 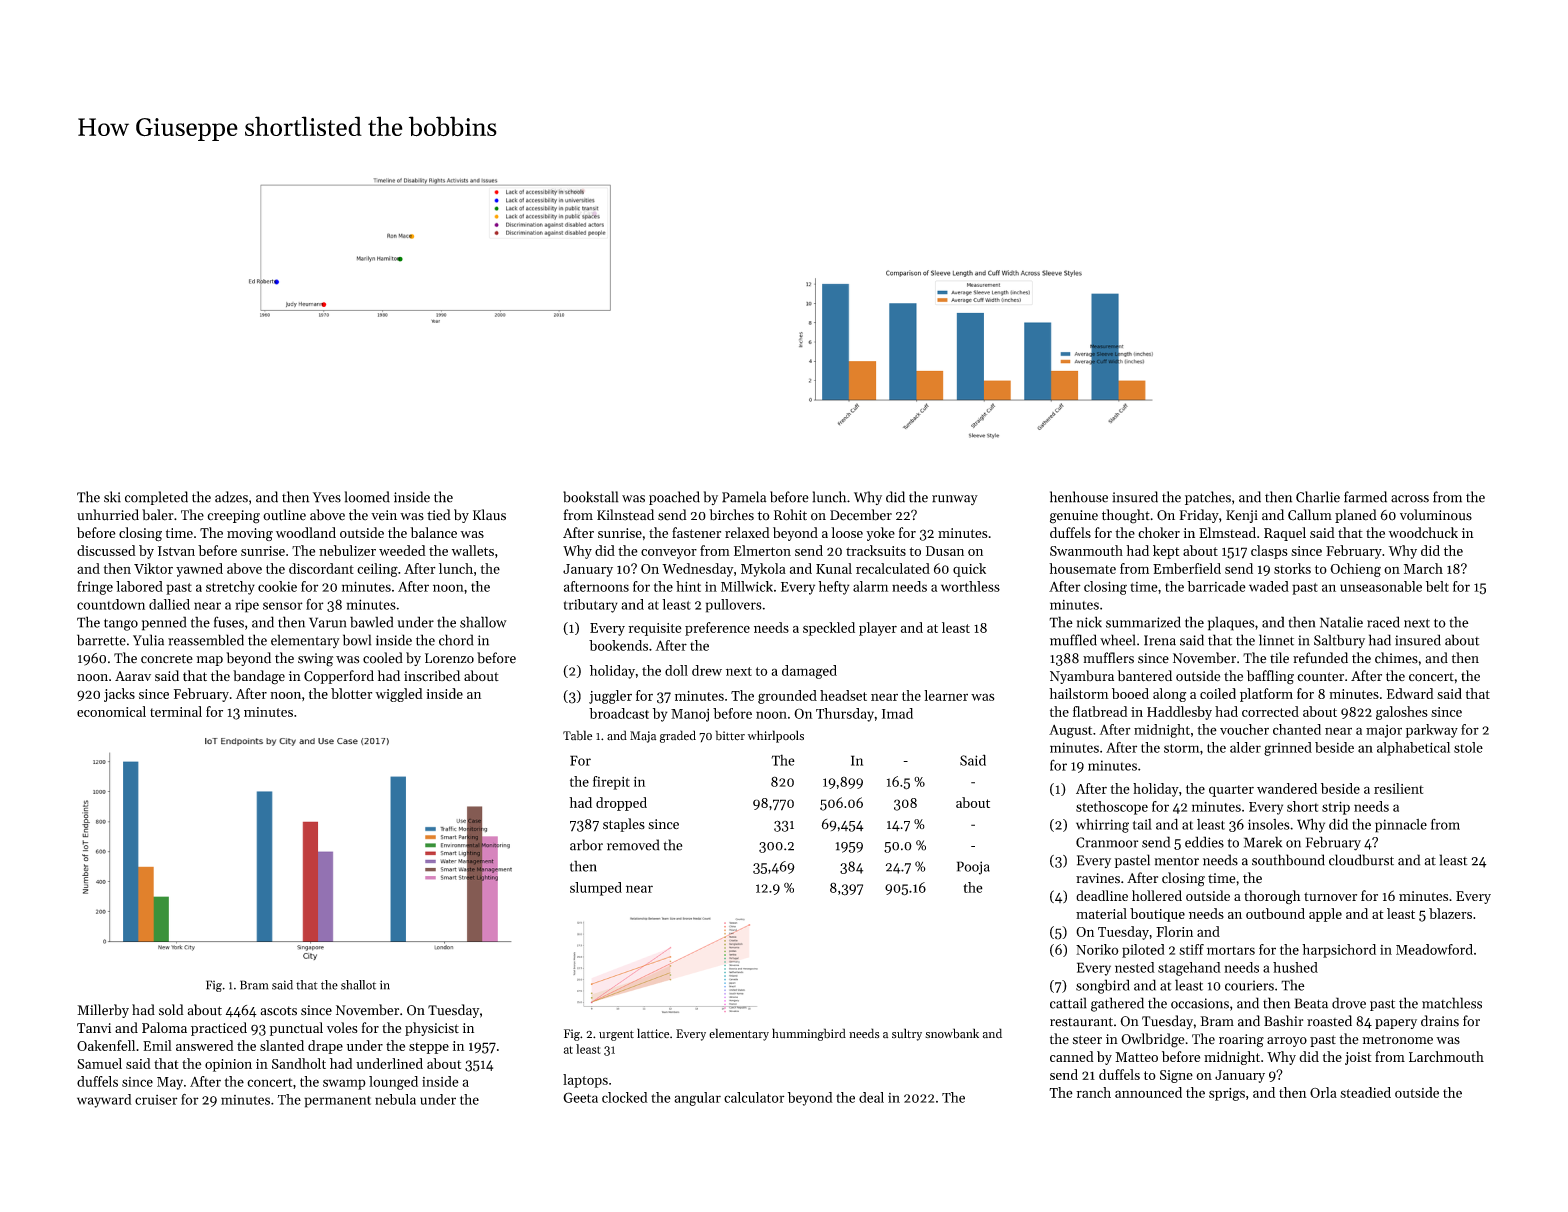 What do you see at coordinates (1452, 1003) in the screenshot?
I see `matchless` at bounding box center [1452, 1003].
